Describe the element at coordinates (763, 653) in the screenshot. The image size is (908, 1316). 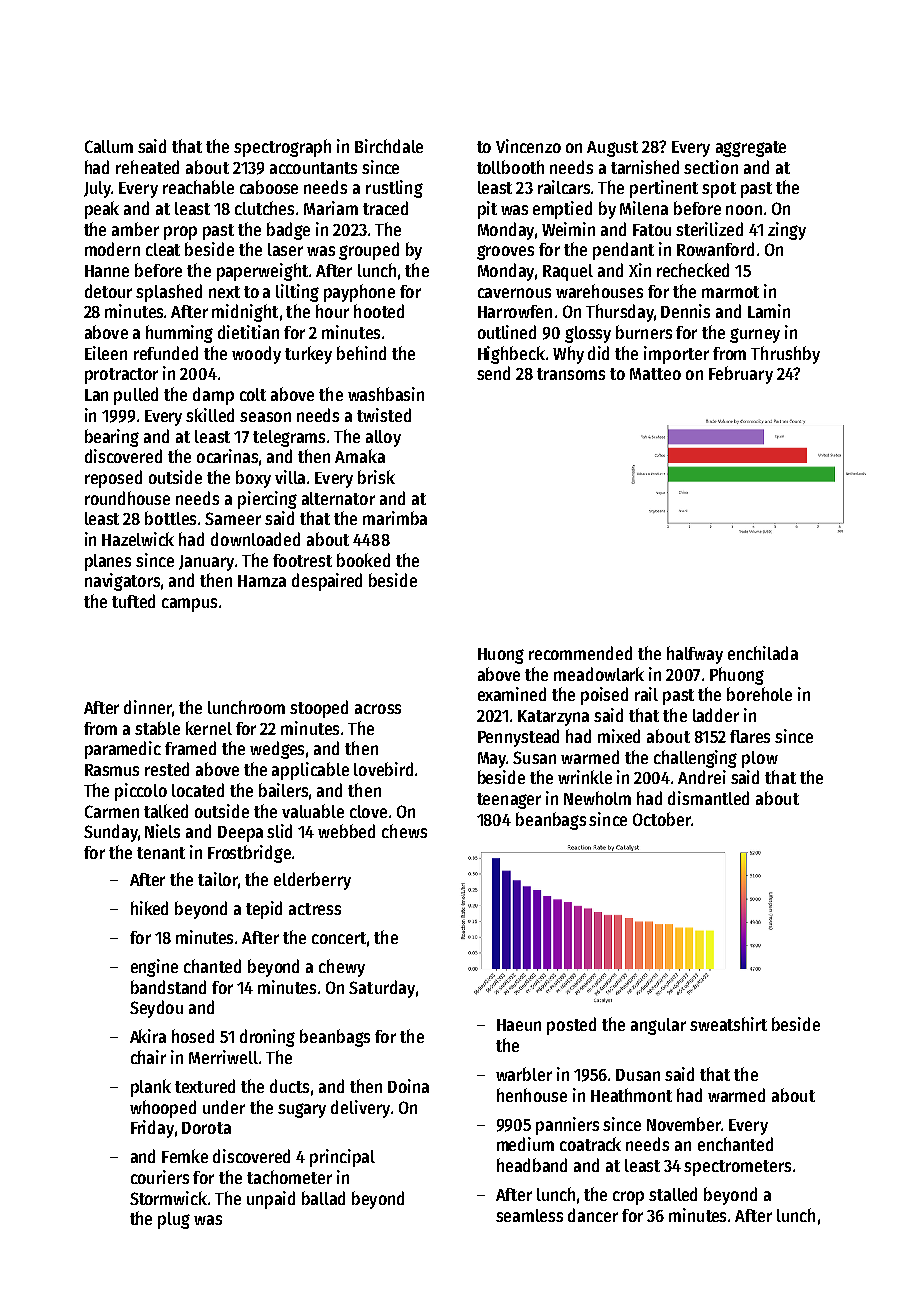
I see `enchilada` at that location.
